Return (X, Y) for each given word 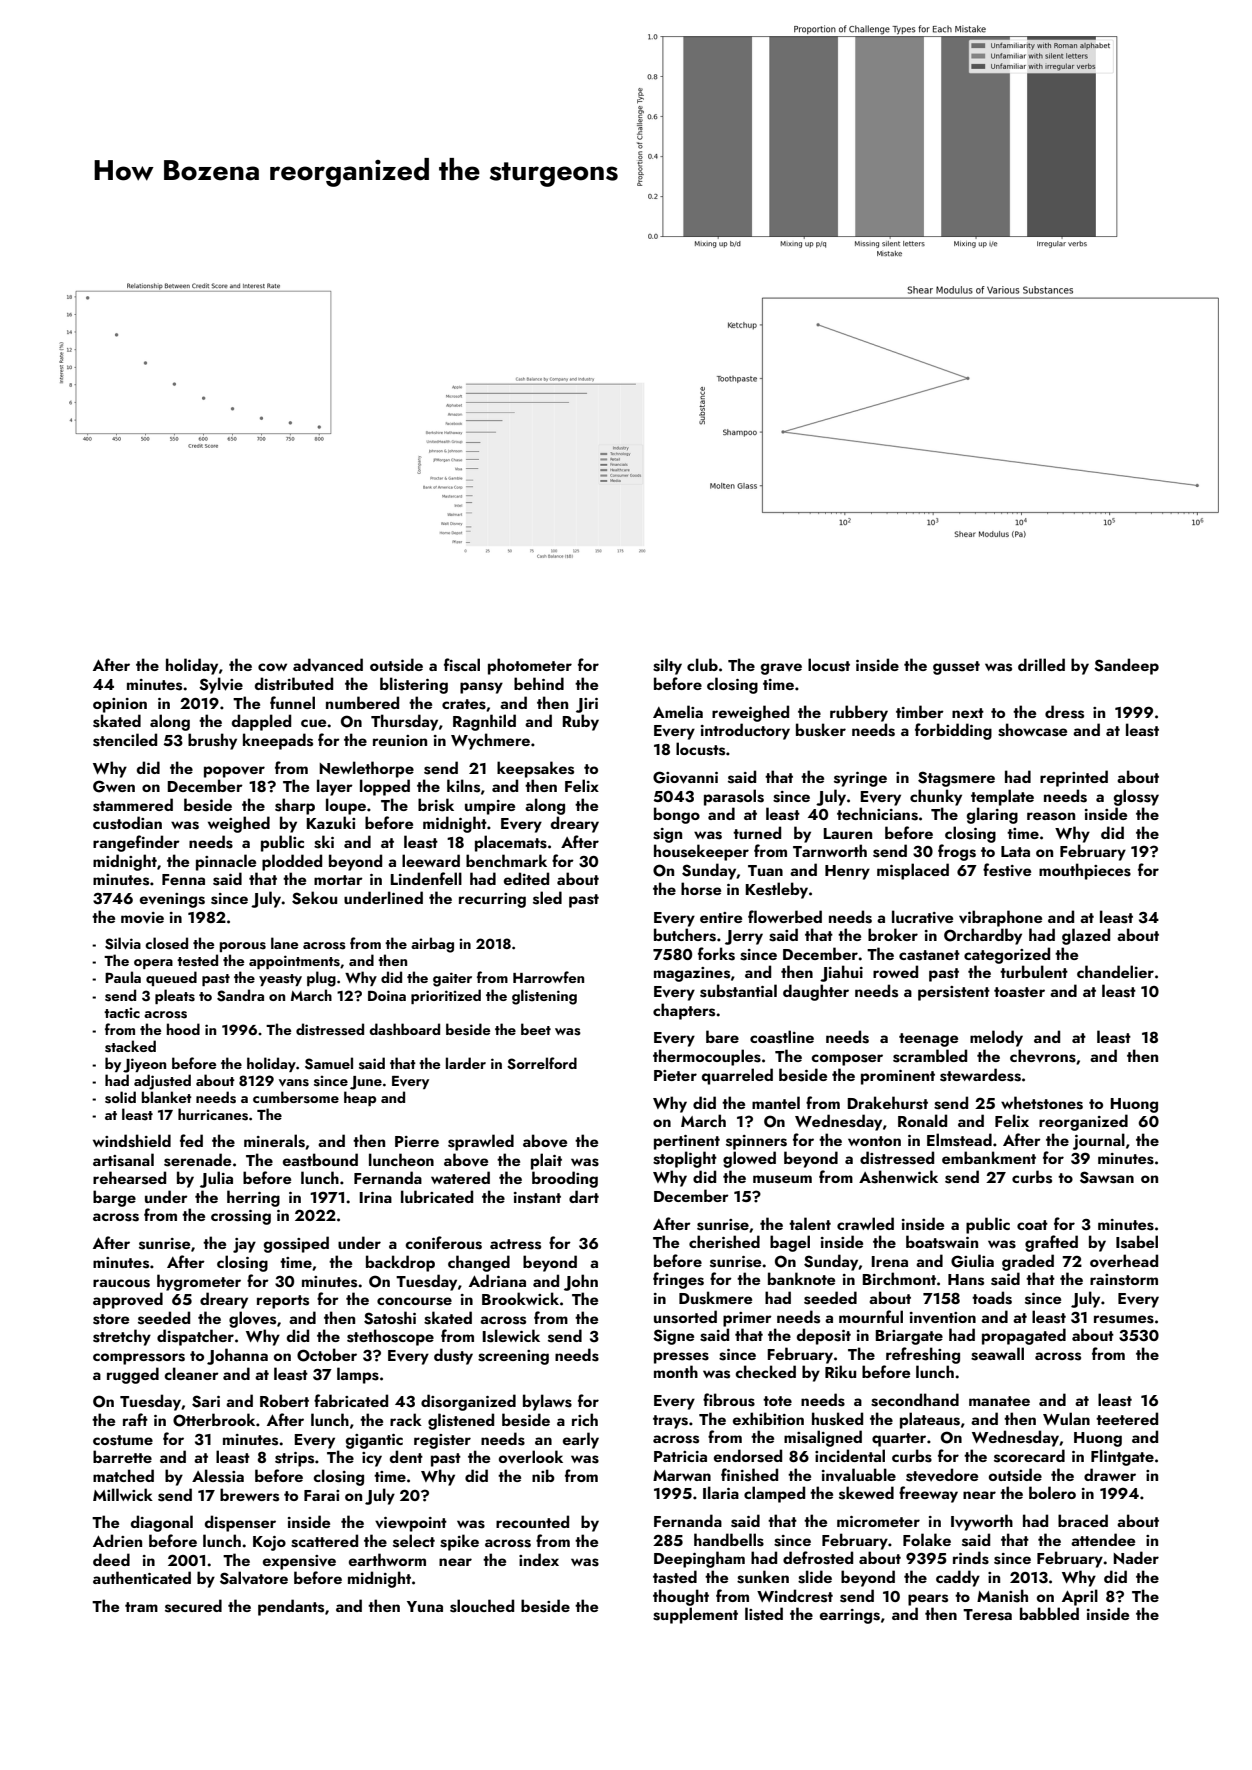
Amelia (678, 711)
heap (360, 1098)
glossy (1136, 797)
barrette (122, 1456)
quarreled (737, 1076)
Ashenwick (898, 1177)
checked (765, 1371)
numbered (362, 702)
